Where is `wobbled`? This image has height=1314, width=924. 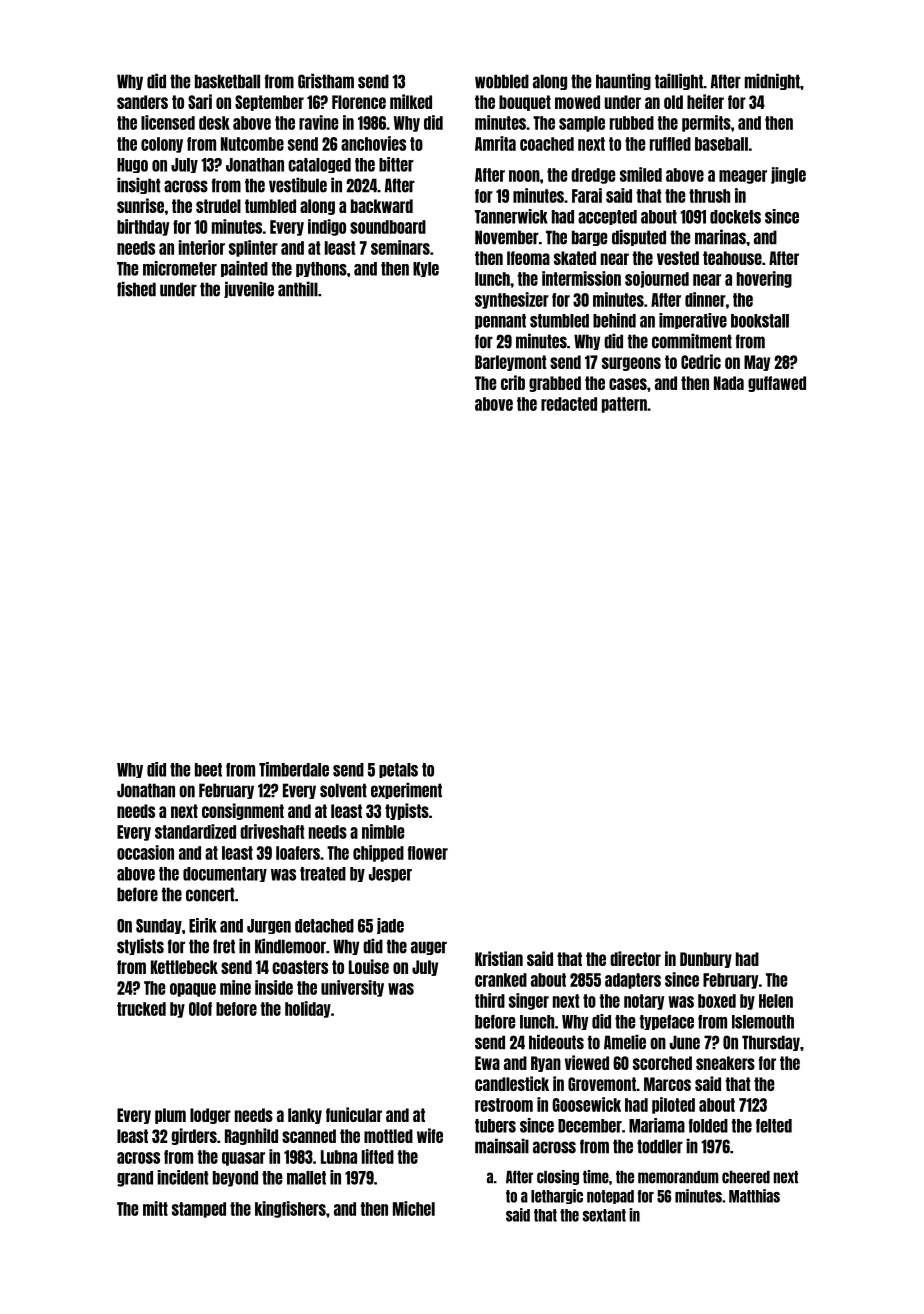 wobbled is located at coordinates (502, 81).
